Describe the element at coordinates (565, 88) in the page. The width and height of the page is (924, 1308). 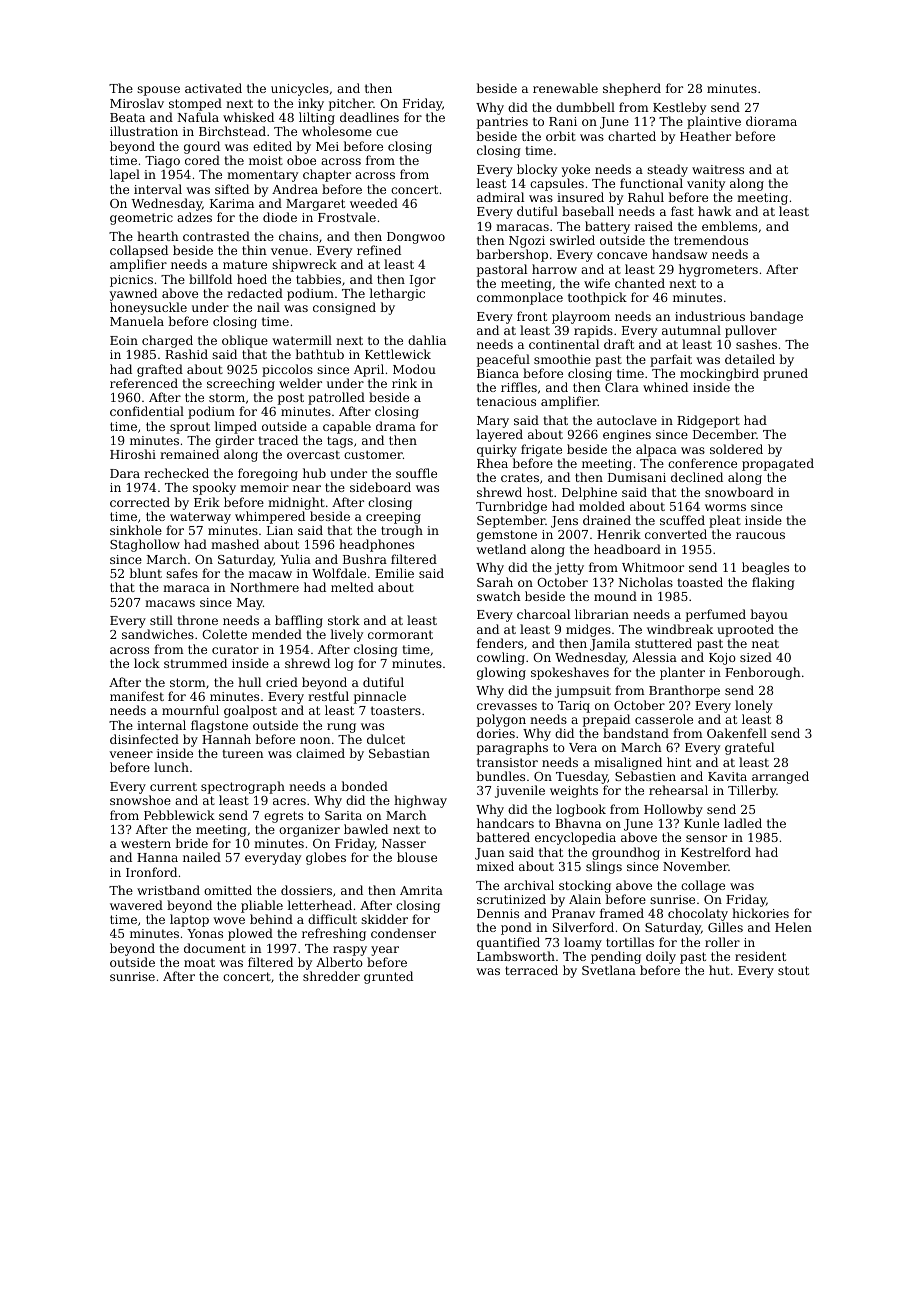
I see `renewable` at that location.
